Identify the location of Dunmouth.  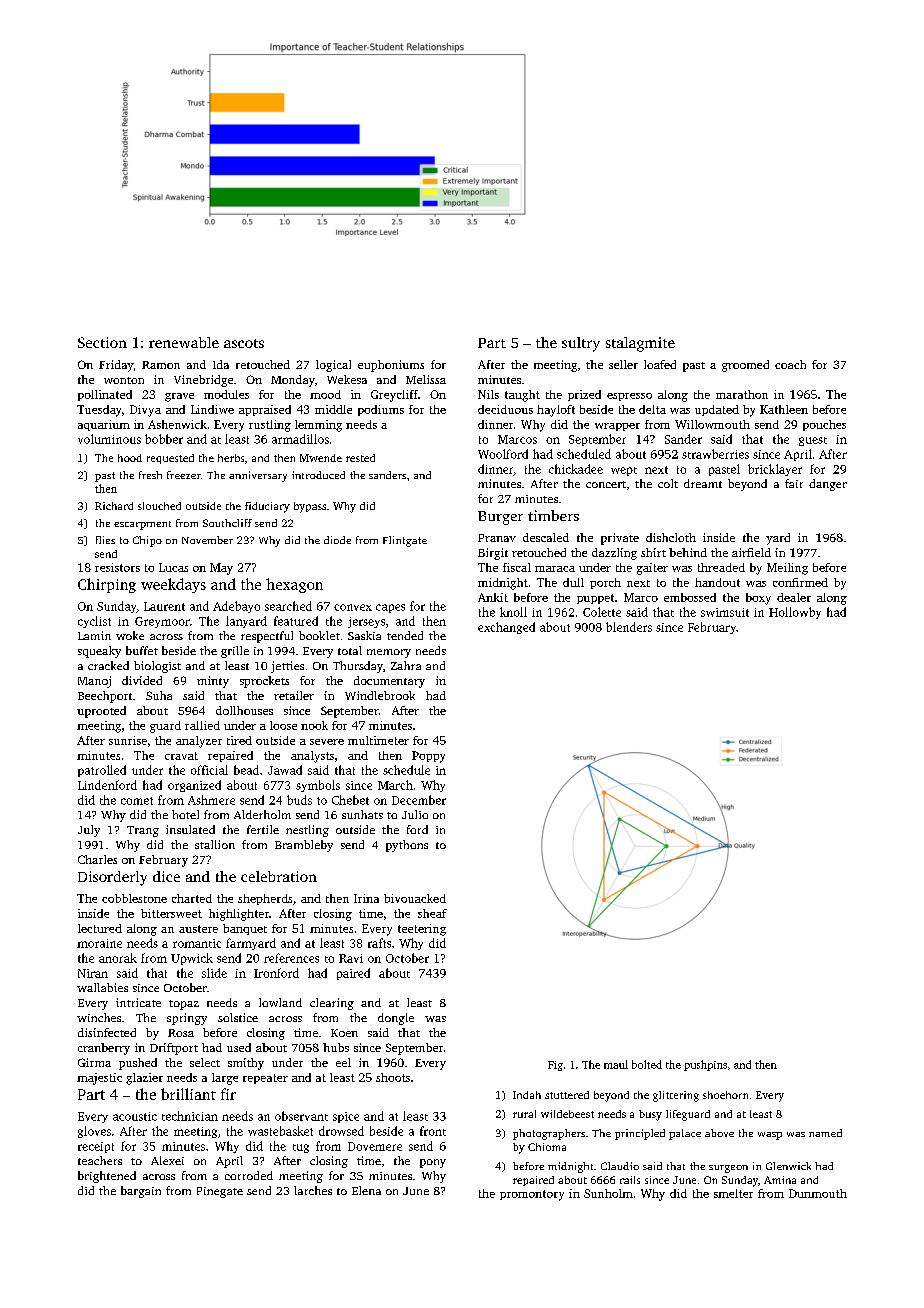
(818, 1193).
